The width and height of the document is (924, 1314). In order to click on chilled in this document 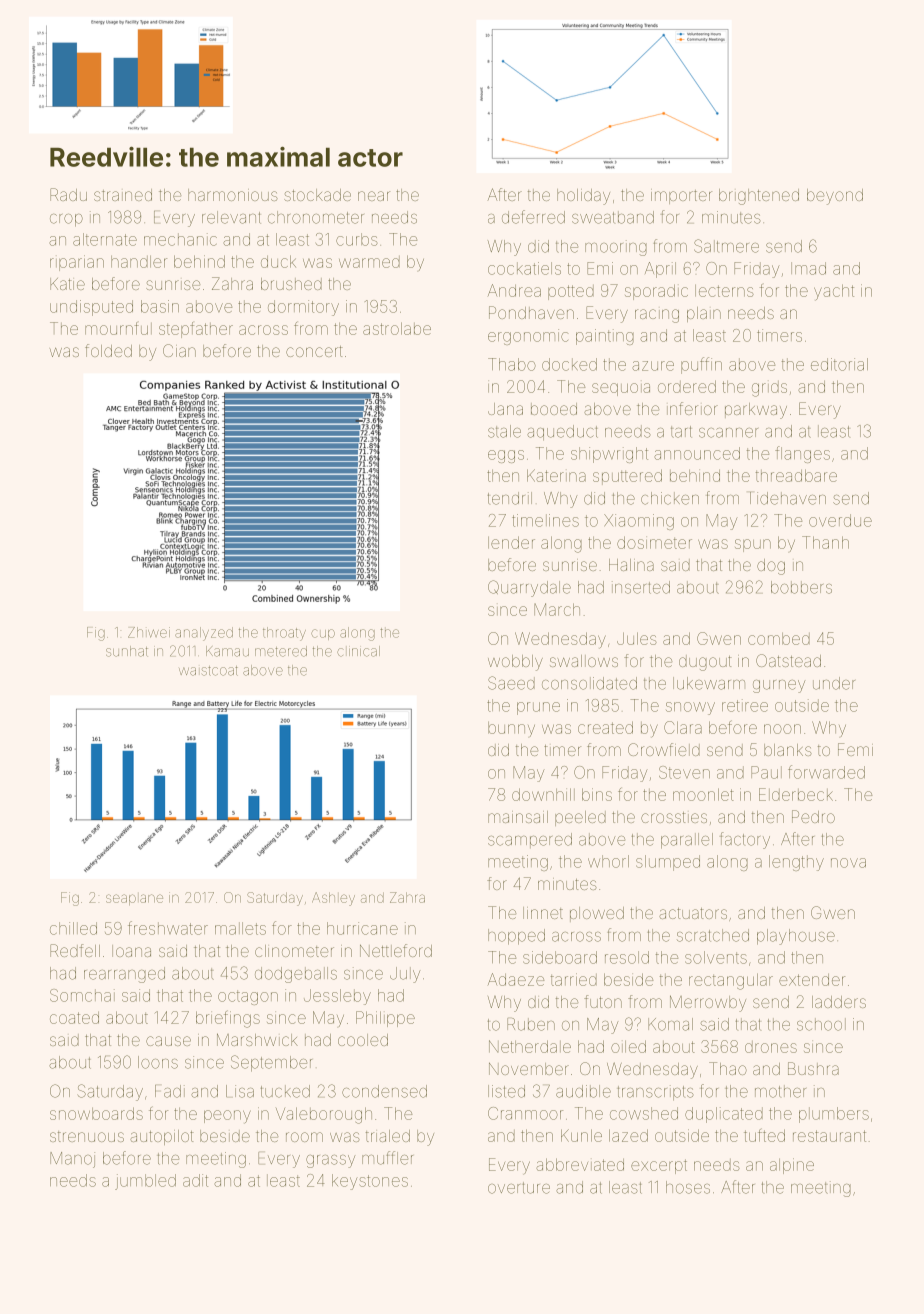, I will do `click(73, 928)`.
